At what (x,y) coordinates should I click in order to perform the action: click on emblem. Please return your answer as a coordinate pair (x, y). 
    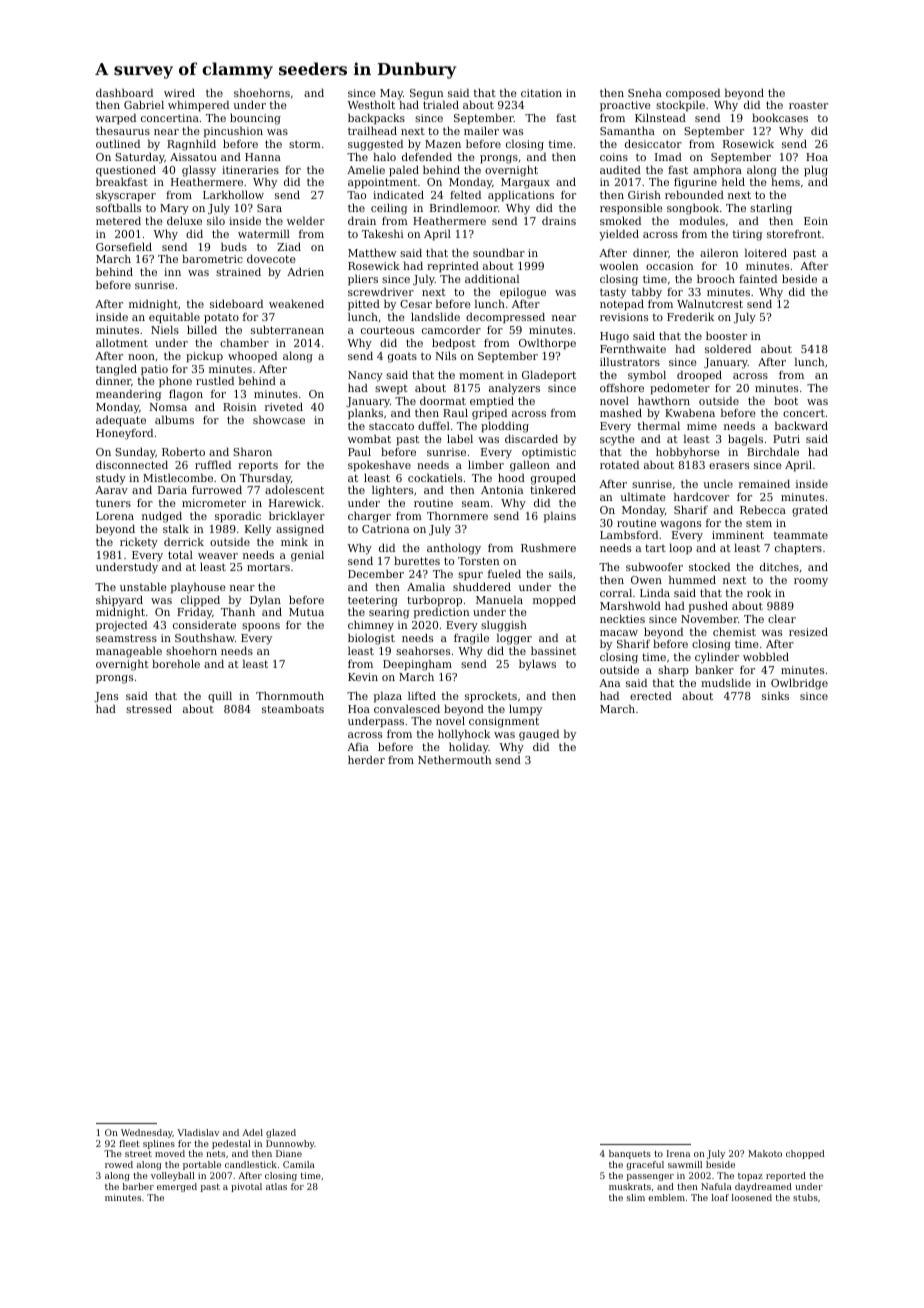
    Looking at the image, I should click on (666, 1197).
